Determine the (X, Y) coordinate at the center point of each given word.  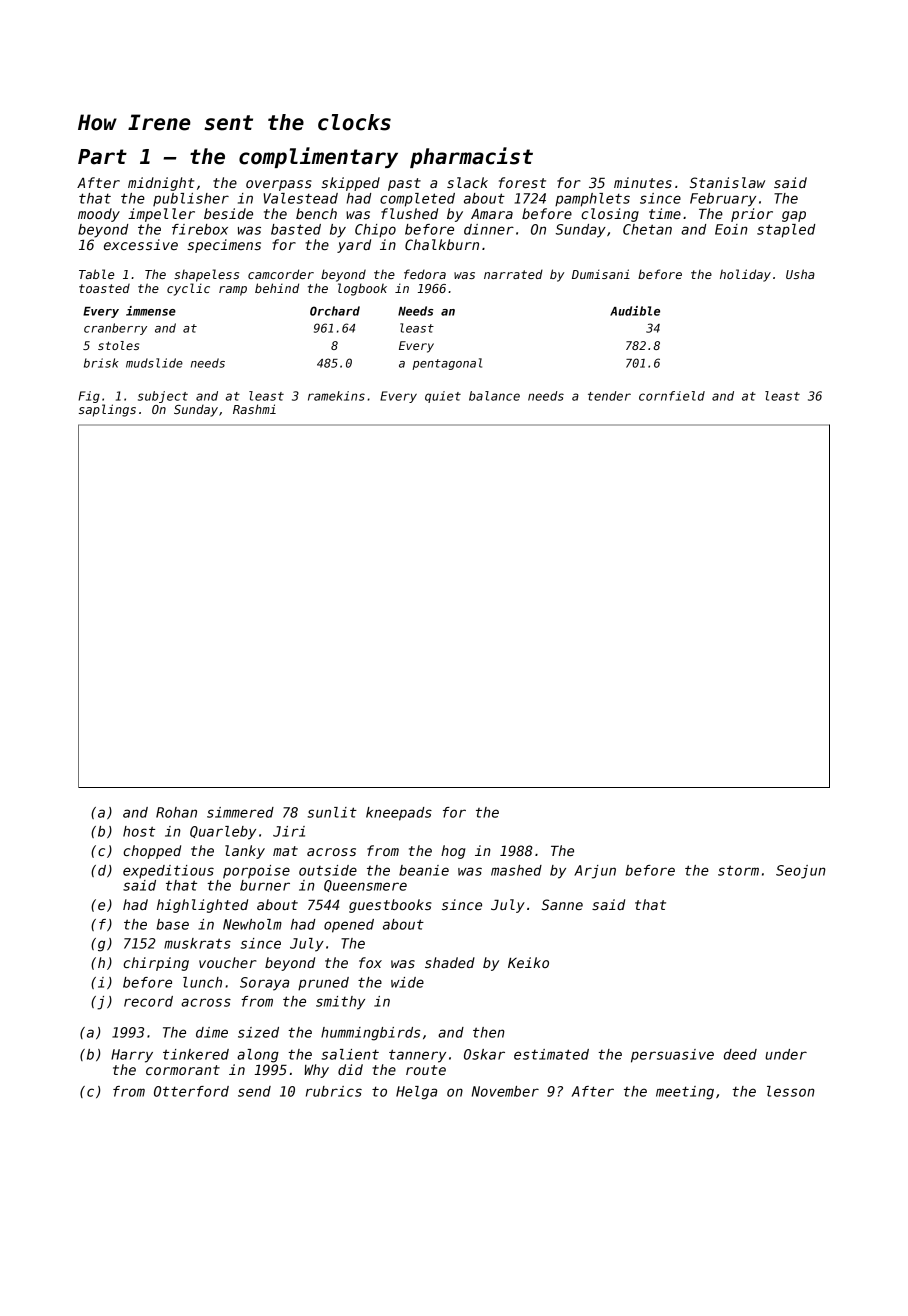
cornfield (672, 396)
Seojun (801, 872)
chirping (156, 964)
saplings (107, 410)
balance (494, 396)
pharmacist (471, 157)
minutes (643, 182)
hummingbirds (371, 1034)
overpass (279, 185)
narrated (513, 274)
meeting (685, 1093)
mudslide (154, 363)
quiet (443, 397)
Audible (635, 311)
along (258, 1056)
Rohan (176, 812)
